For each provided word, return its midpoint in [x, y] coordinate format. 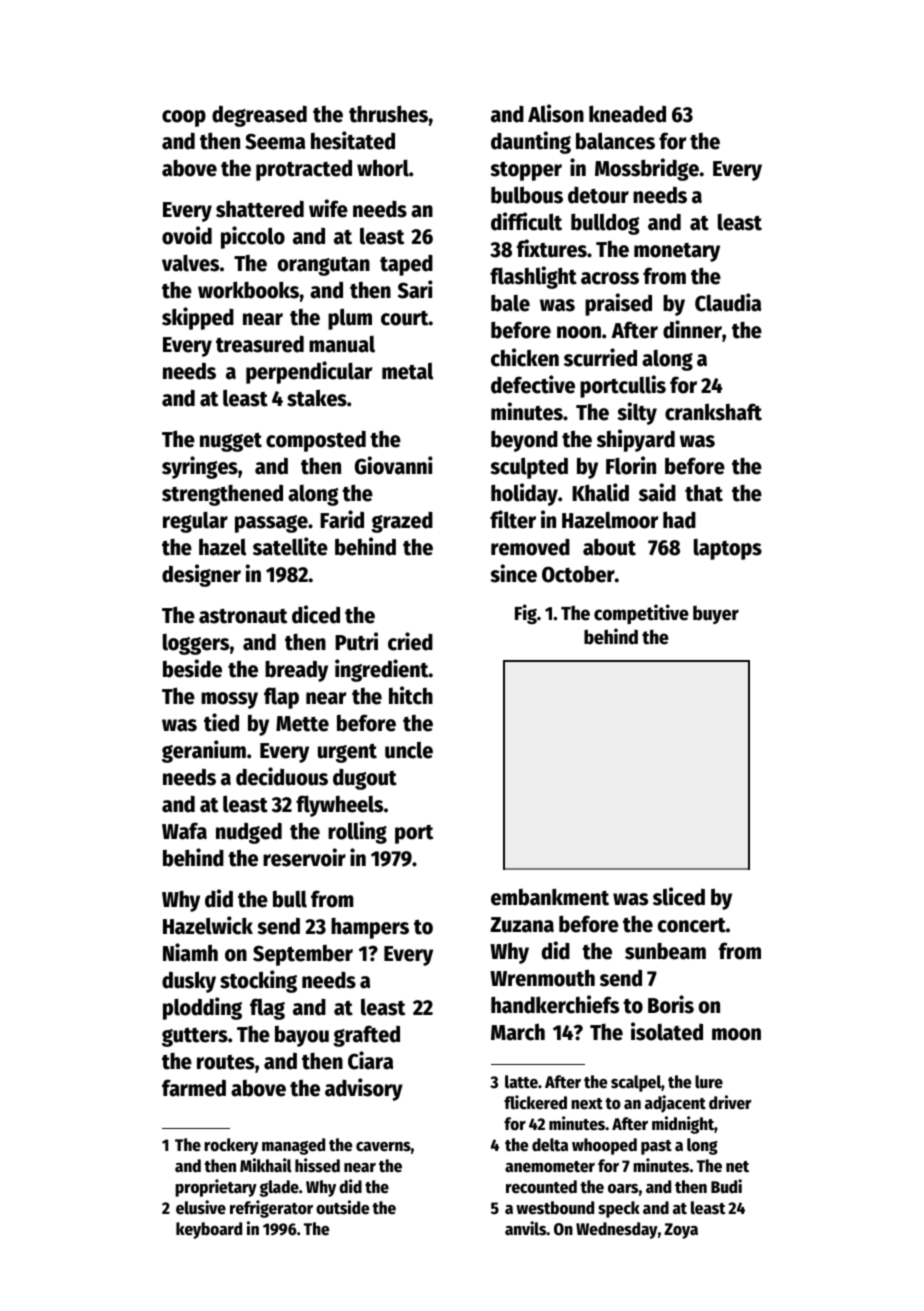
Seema [275, 141]
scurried [600, 357]
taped [406, 265]
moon [736, 1034]
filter [513, 519]
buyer [716, 614]
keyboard [209, 1230]
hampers [370, 928]
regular [195, 522]
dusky [189, 982]
